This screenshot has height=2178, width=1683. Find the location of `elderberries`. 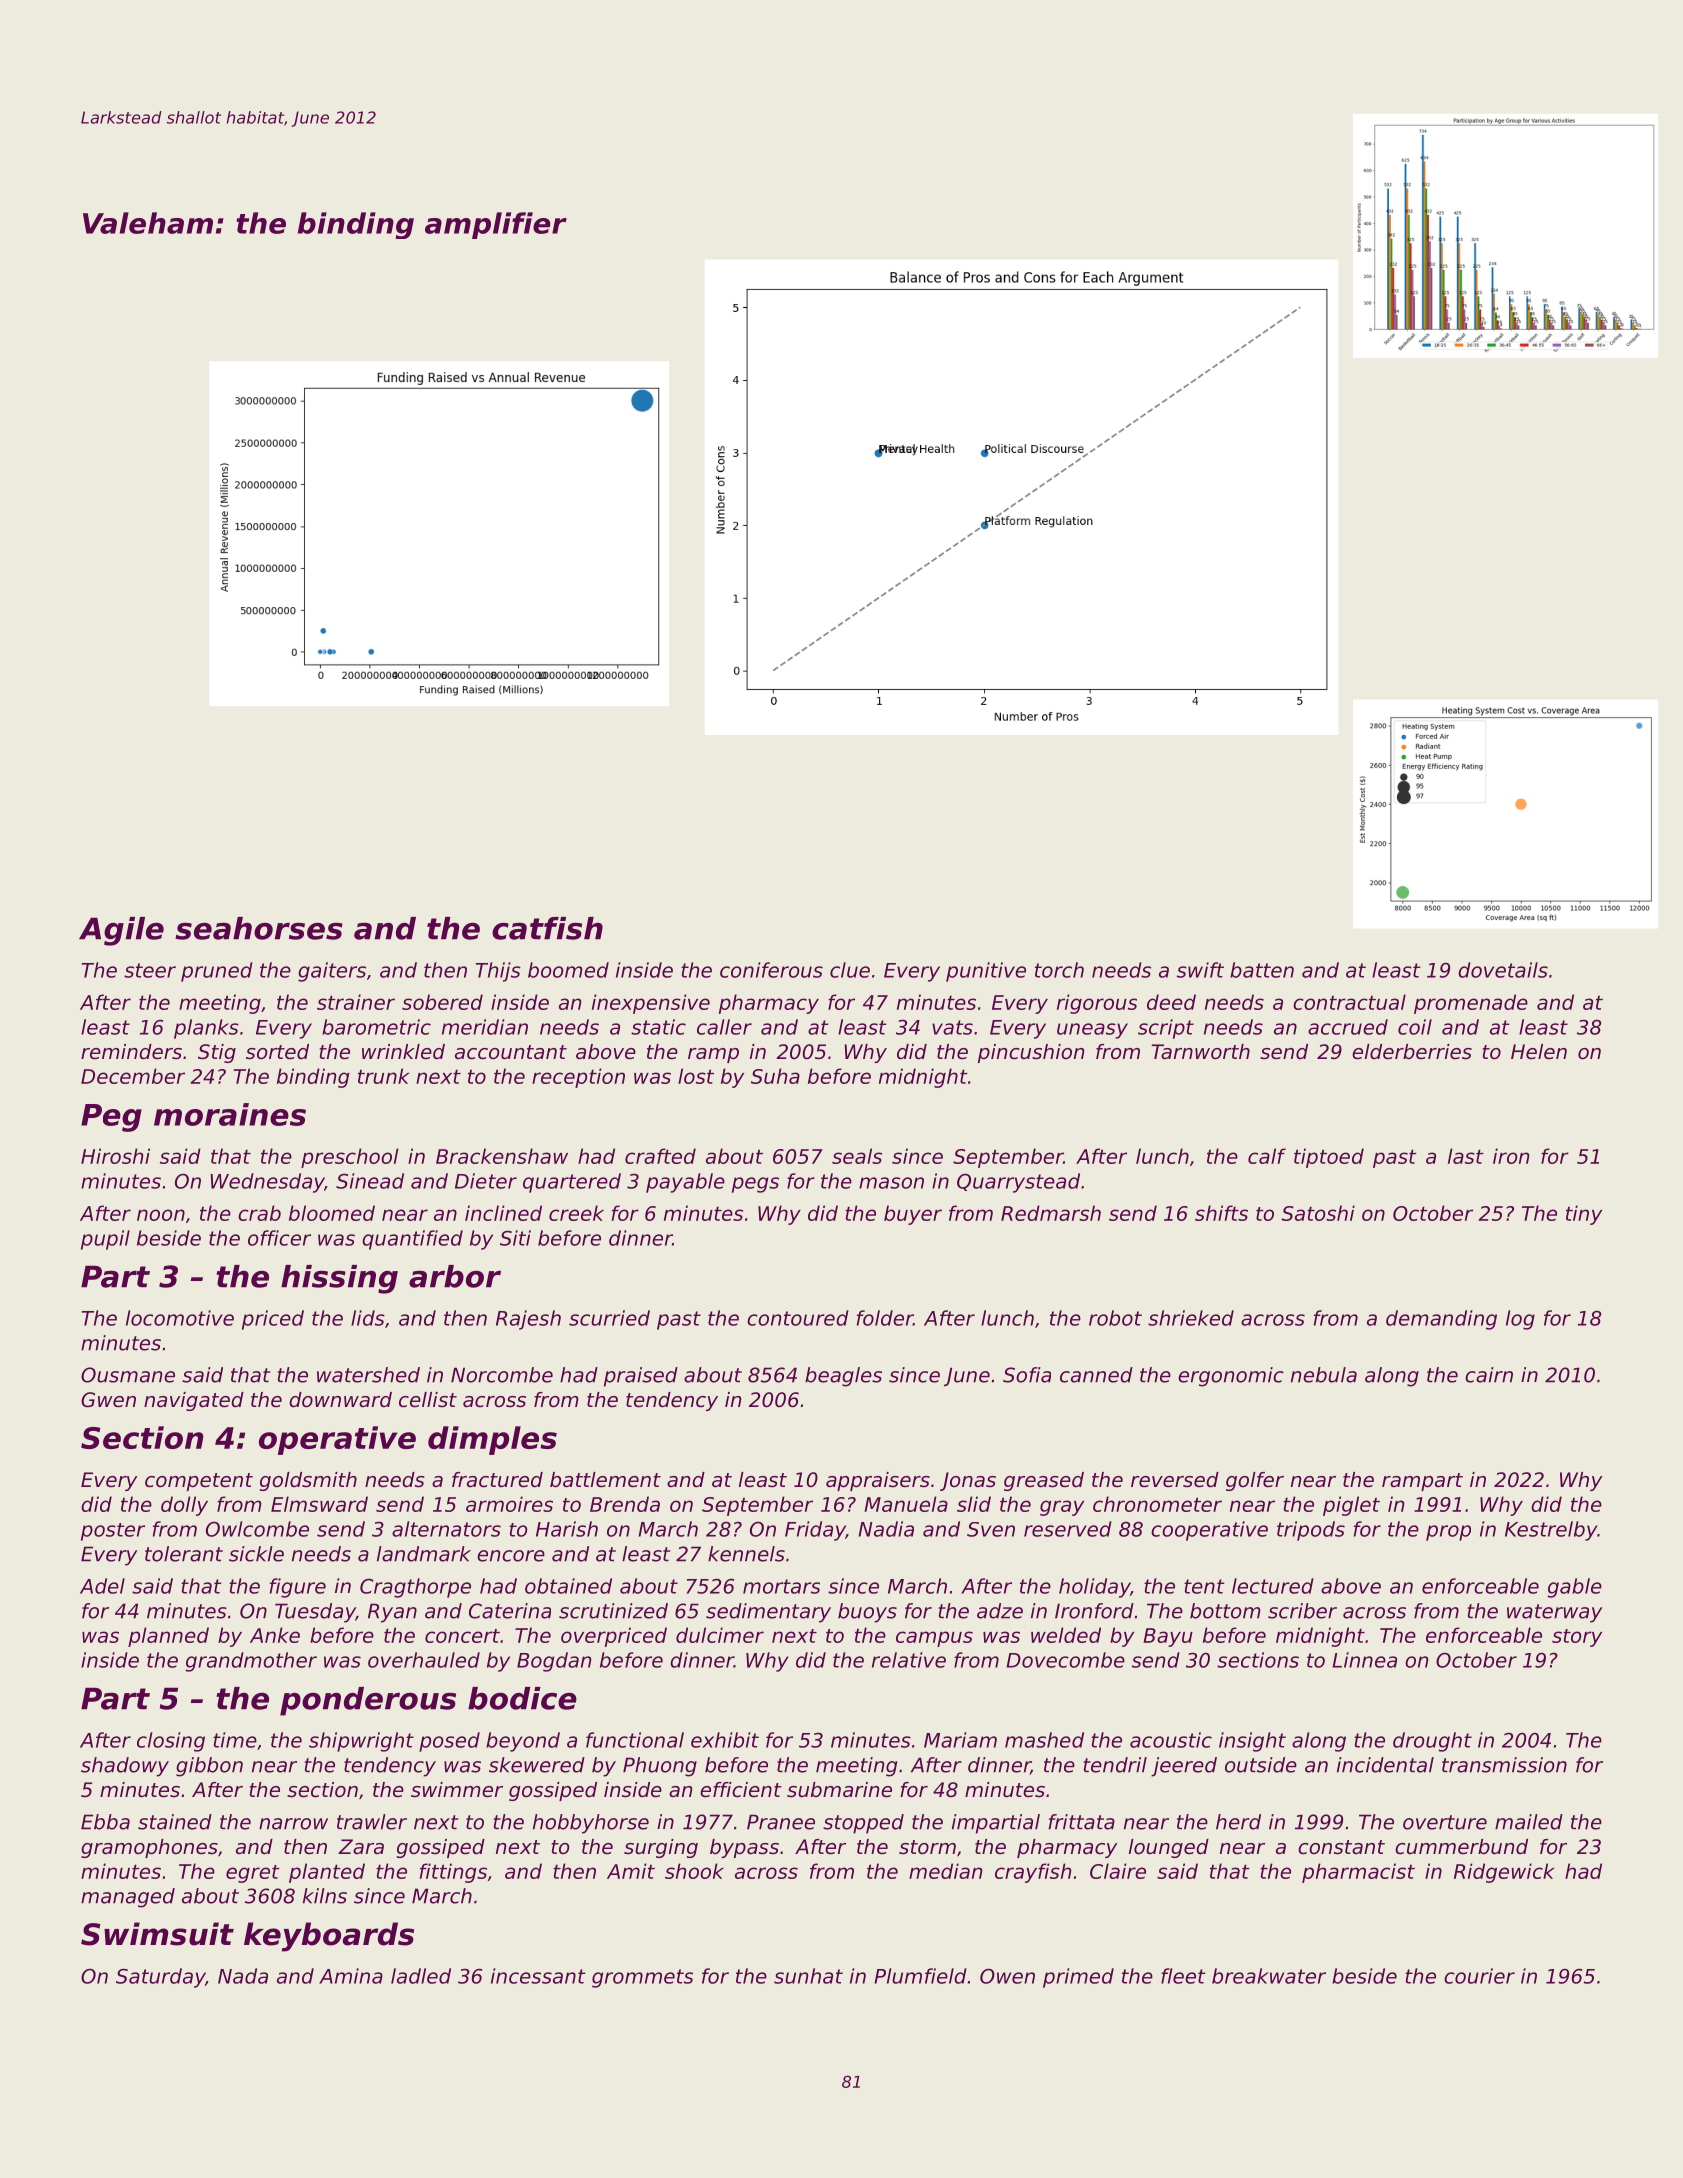

elderberries is located at coordinates (1412, 1052).
